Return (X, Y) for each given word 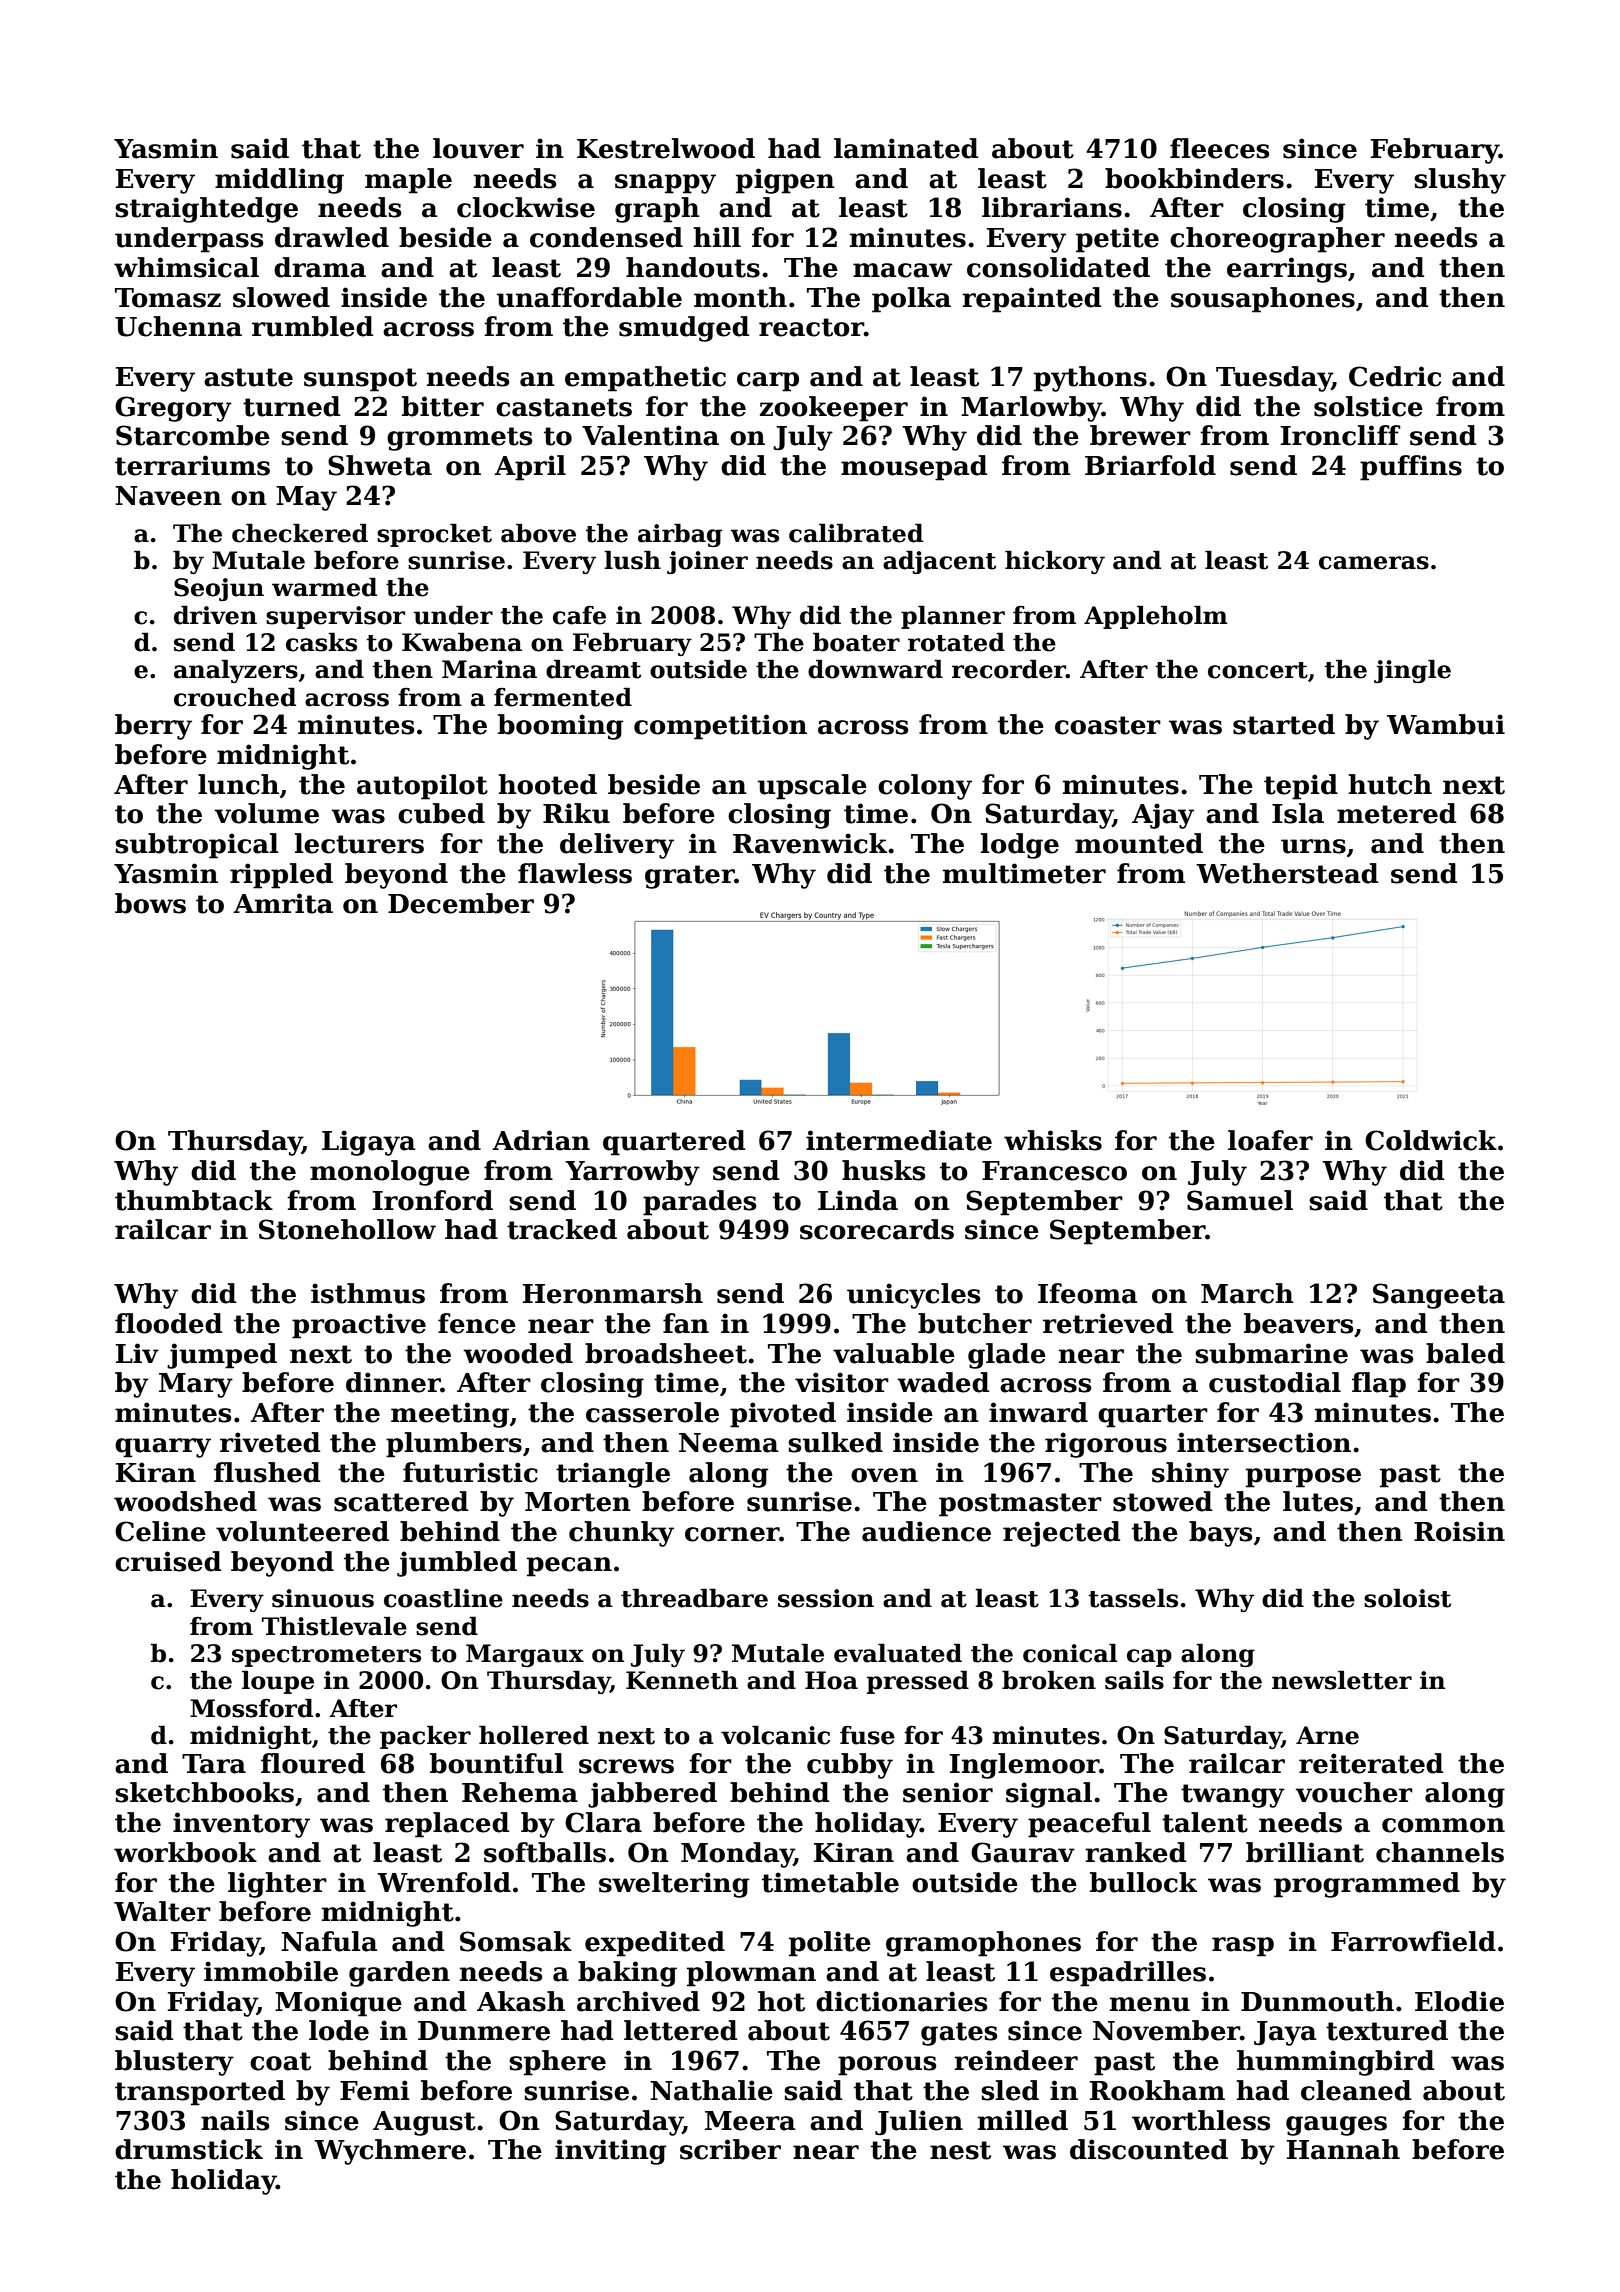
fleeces (1219, 148)
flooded (168, 1323)
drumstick (189, 2149)
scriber (730, 2149)
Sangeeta (1439, 1296)
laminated (906, 148)
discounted (1149, 2149)
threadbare (694, 1598)
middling (279, 181)
